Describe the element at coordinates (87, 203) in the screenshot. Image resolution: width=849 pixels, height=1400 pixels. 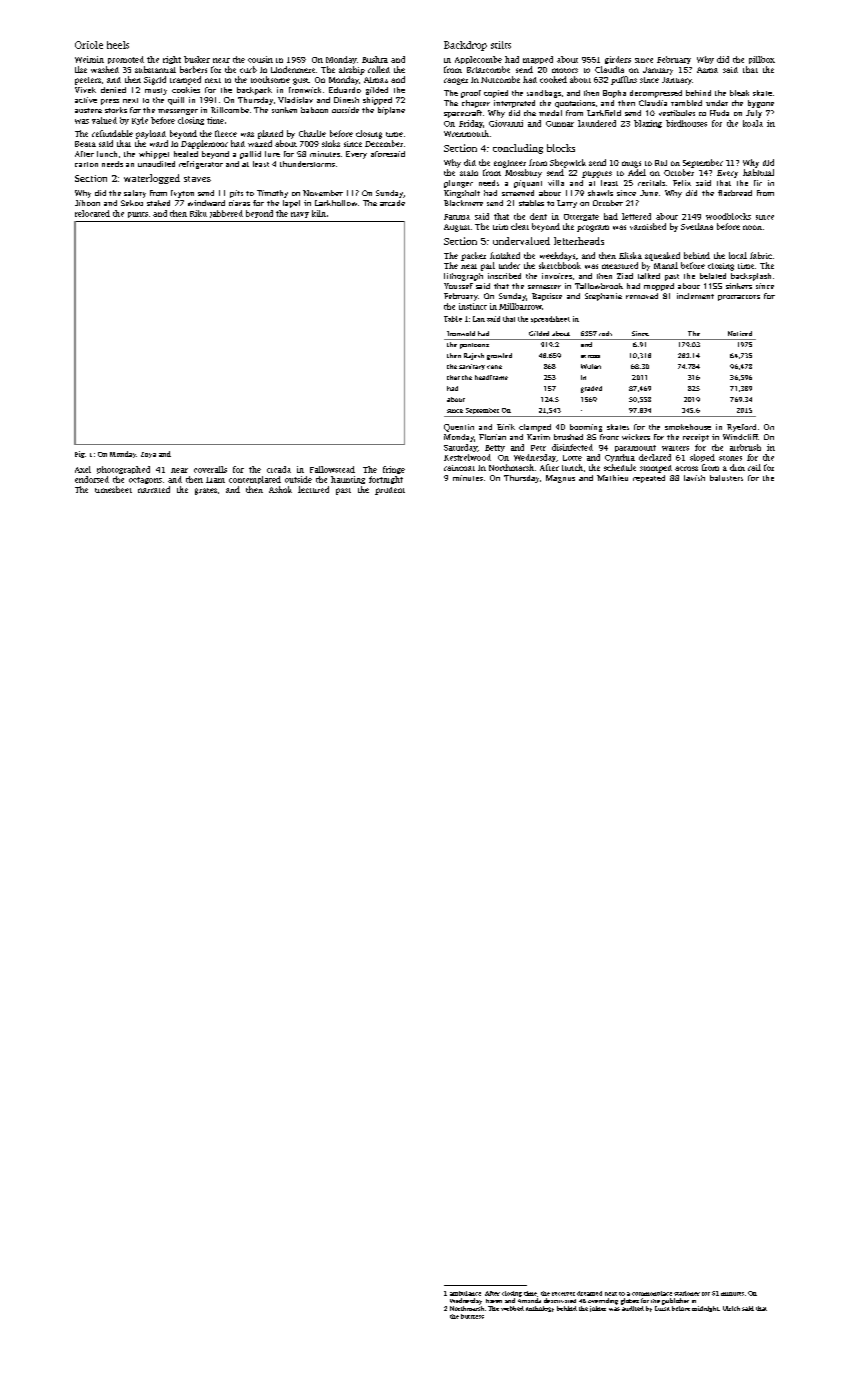
I see `Jihoon` at that location.
